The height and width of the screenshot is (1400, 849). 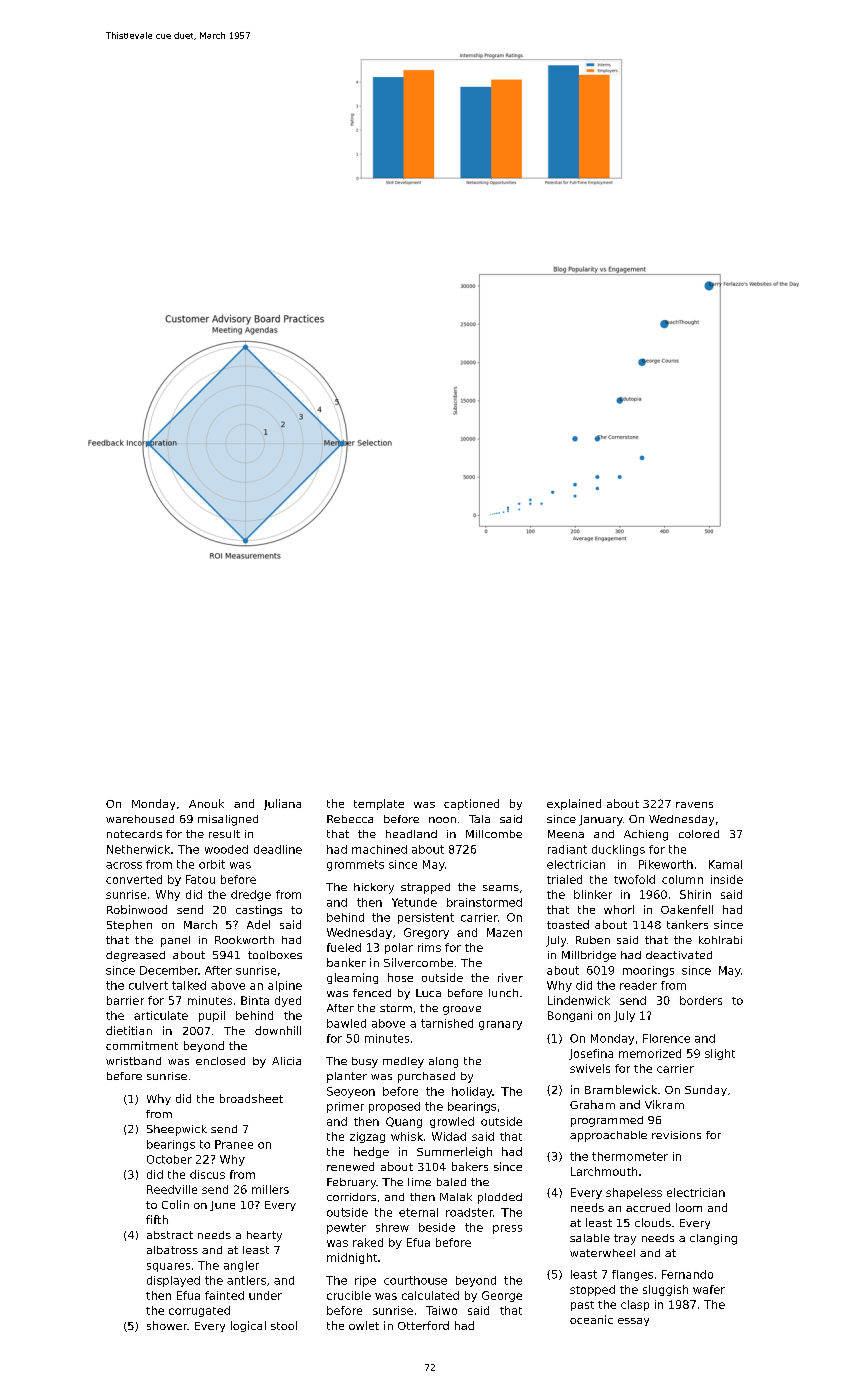 I want to click on granary, so click(x=500, y=1025).
